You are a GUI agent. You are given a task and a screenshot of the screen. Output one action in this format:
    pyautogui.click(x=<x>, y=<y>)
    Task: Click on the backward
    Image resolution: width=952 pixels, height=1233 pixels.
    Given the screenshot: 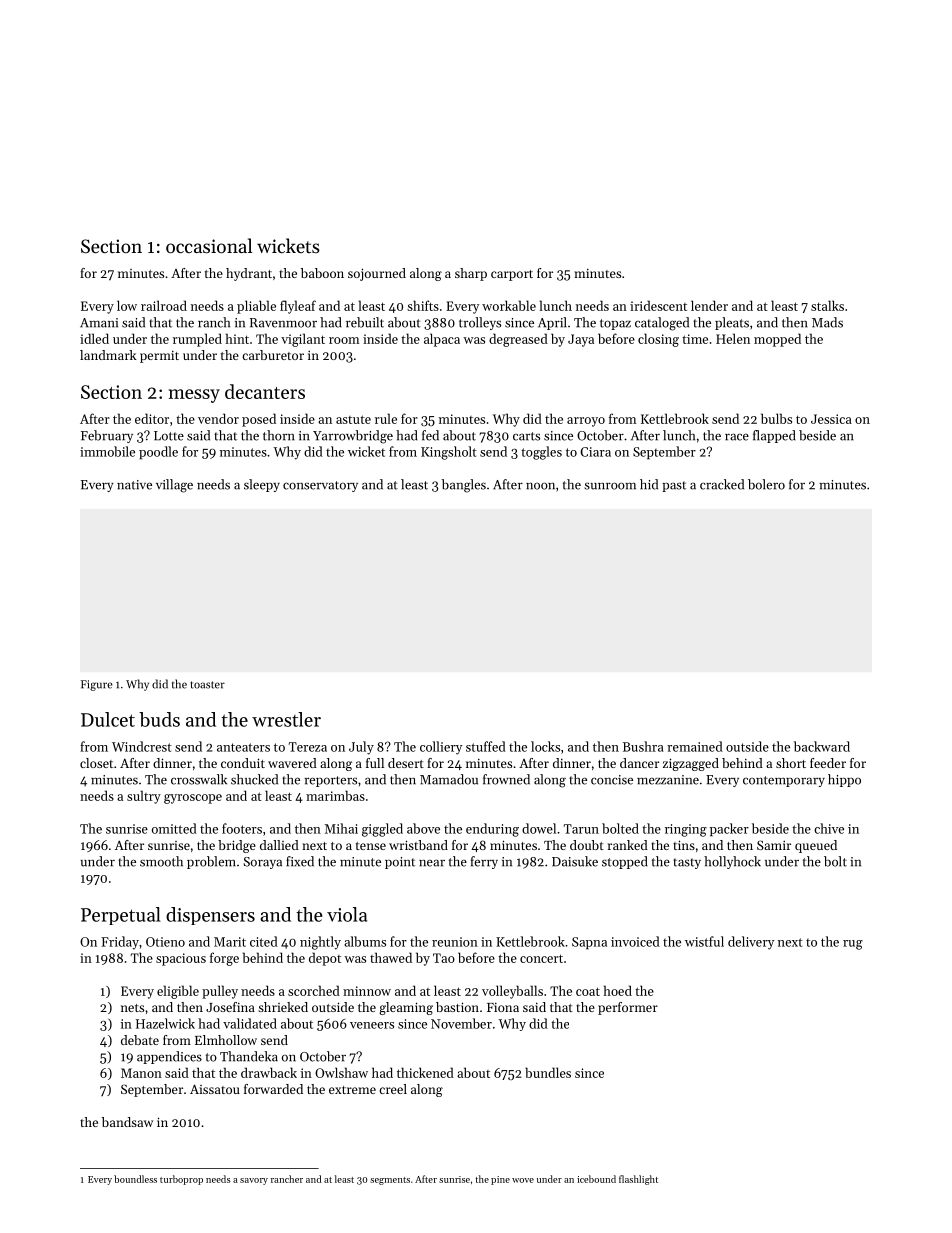 What is the action you would take?
    pyautogui.click(x=822, y=746)
